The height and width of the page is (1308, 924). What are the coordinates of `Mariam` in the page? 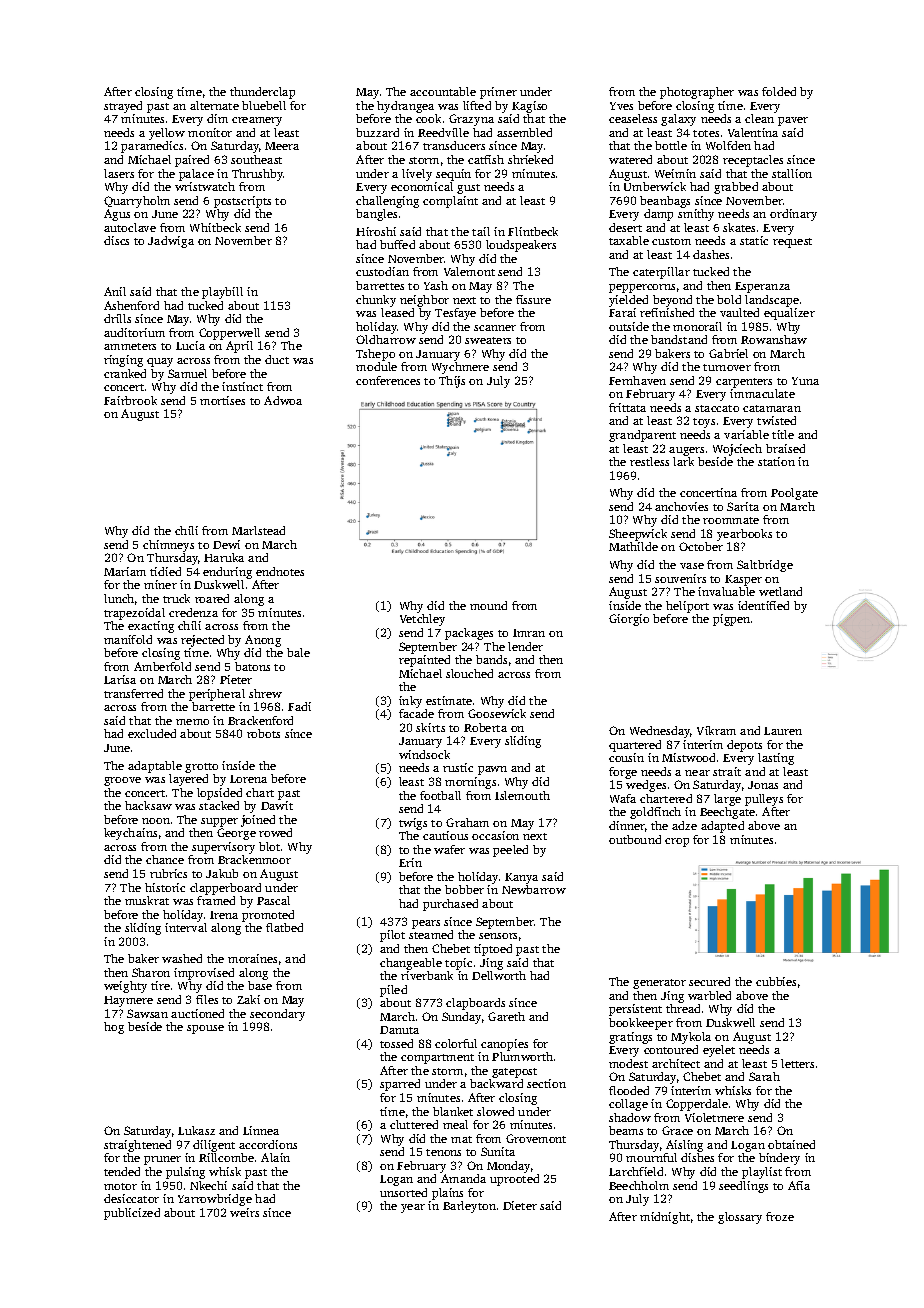 It's located at (125, 571).
